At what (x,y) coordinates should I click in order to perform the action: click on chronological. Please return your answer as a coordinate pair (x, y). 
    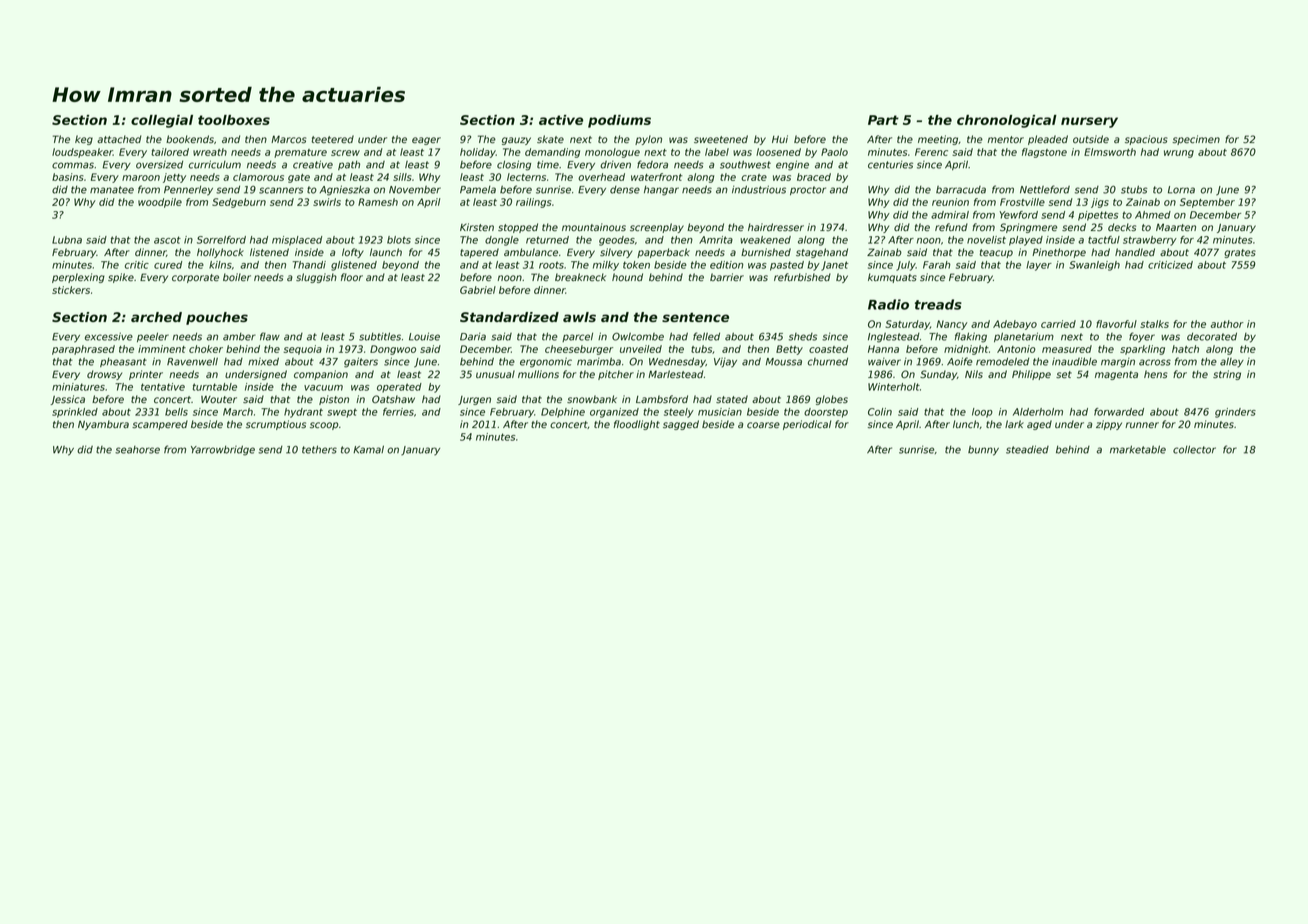
    Looking at the image, I should click on (1007, 121).
